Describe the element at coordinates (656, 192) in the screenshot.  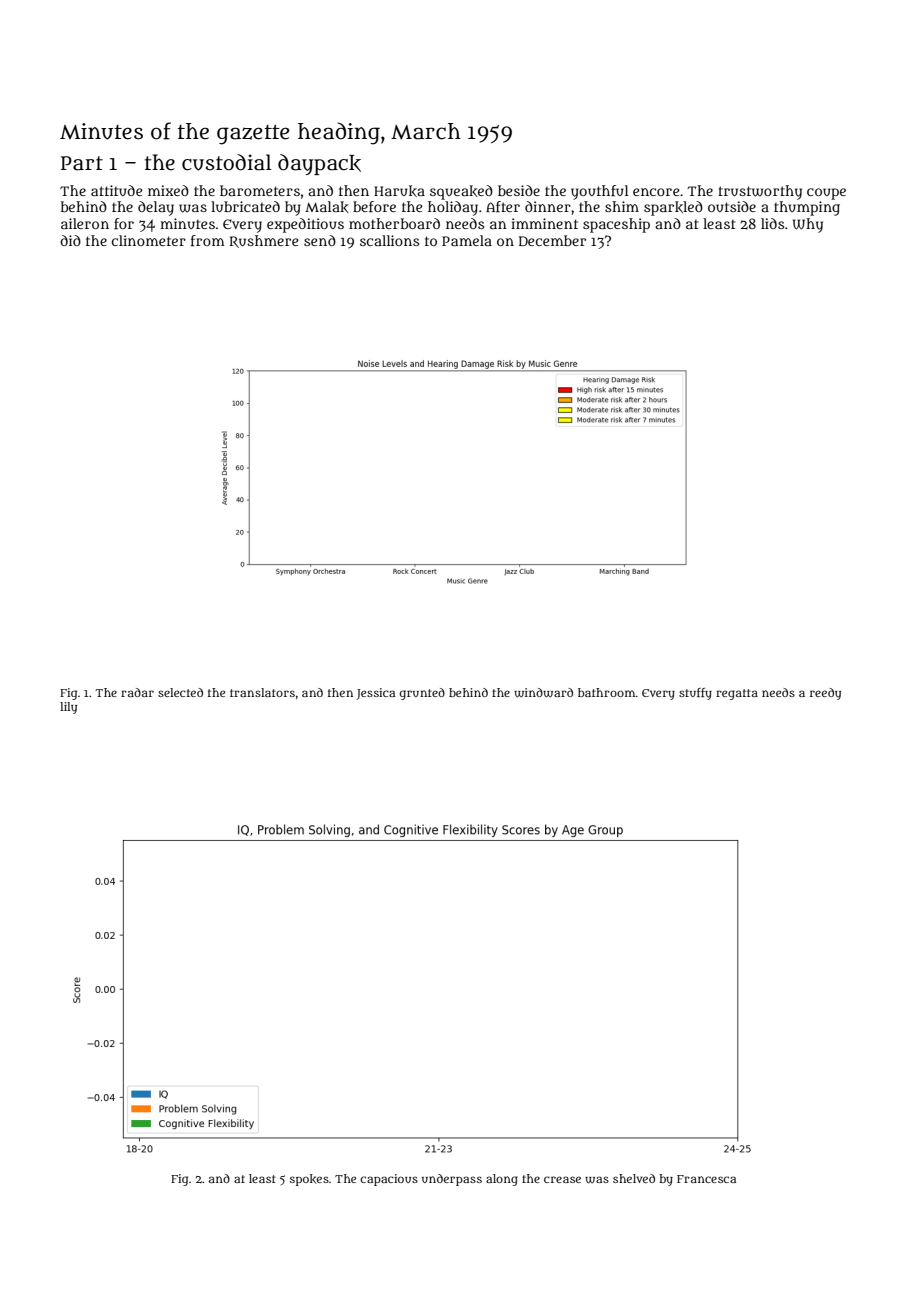
I see `encore` at that location.
